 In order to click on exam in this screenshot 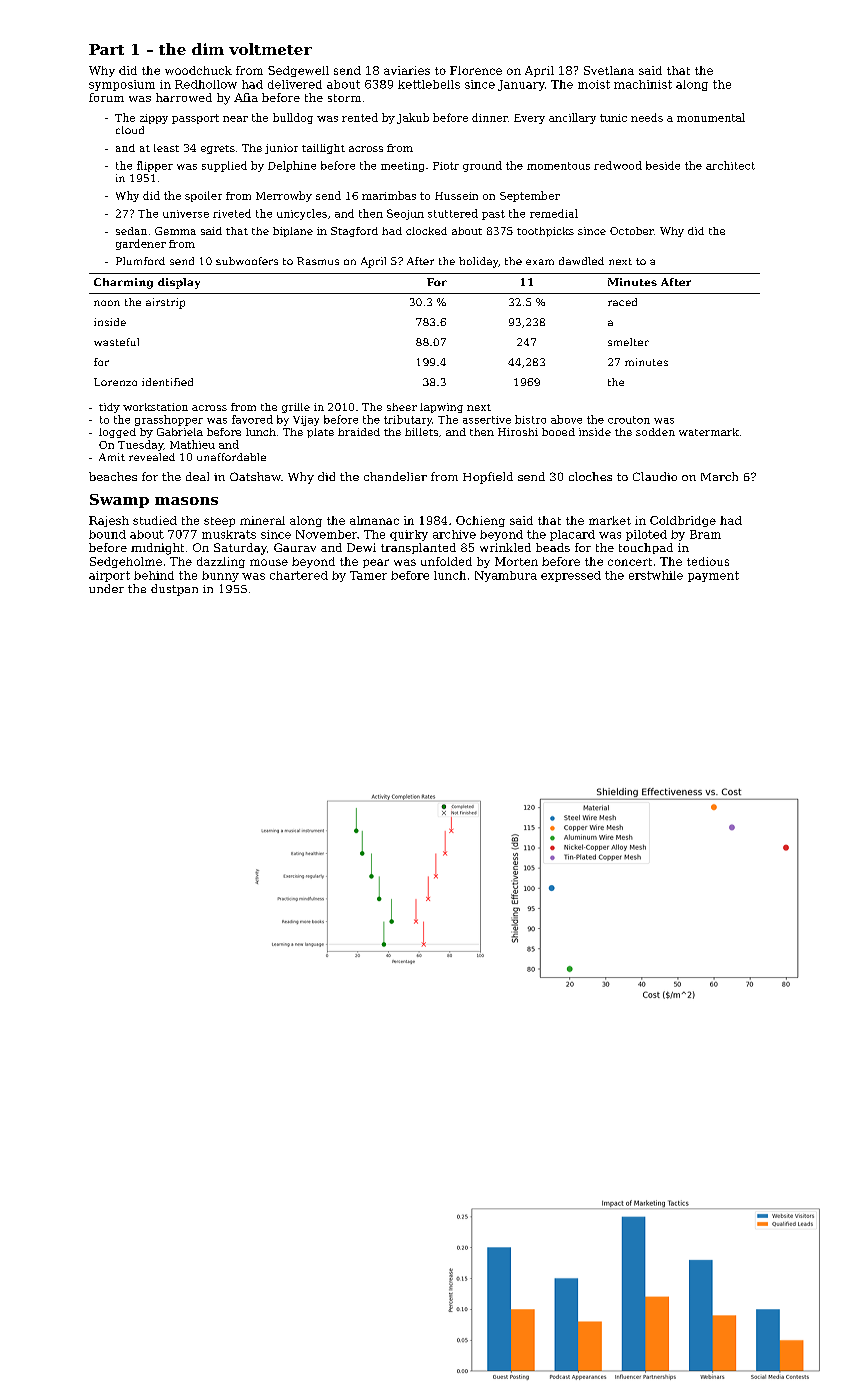, I will do `click(540, 262)`.
